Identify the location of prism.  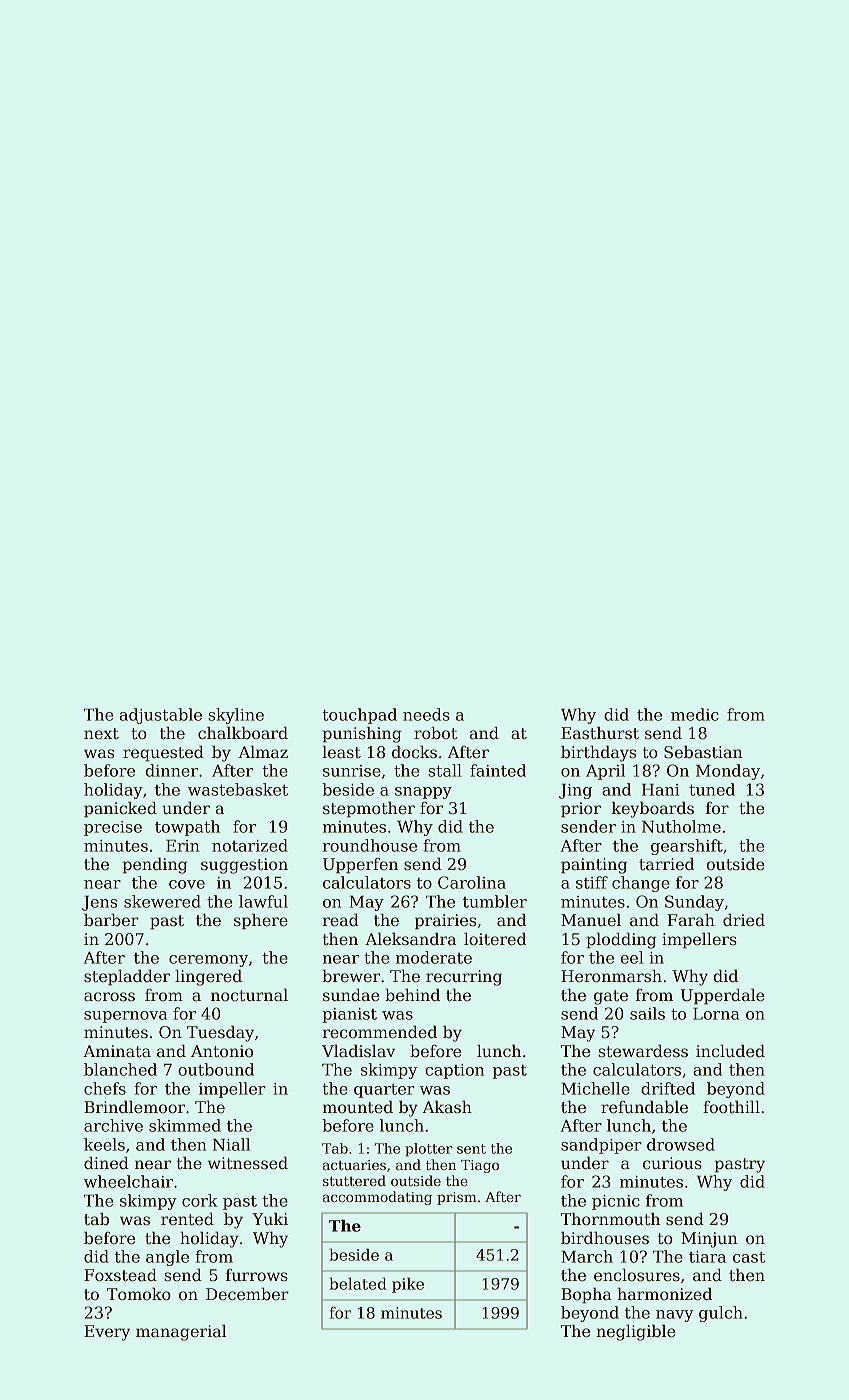
(457, 1198).
